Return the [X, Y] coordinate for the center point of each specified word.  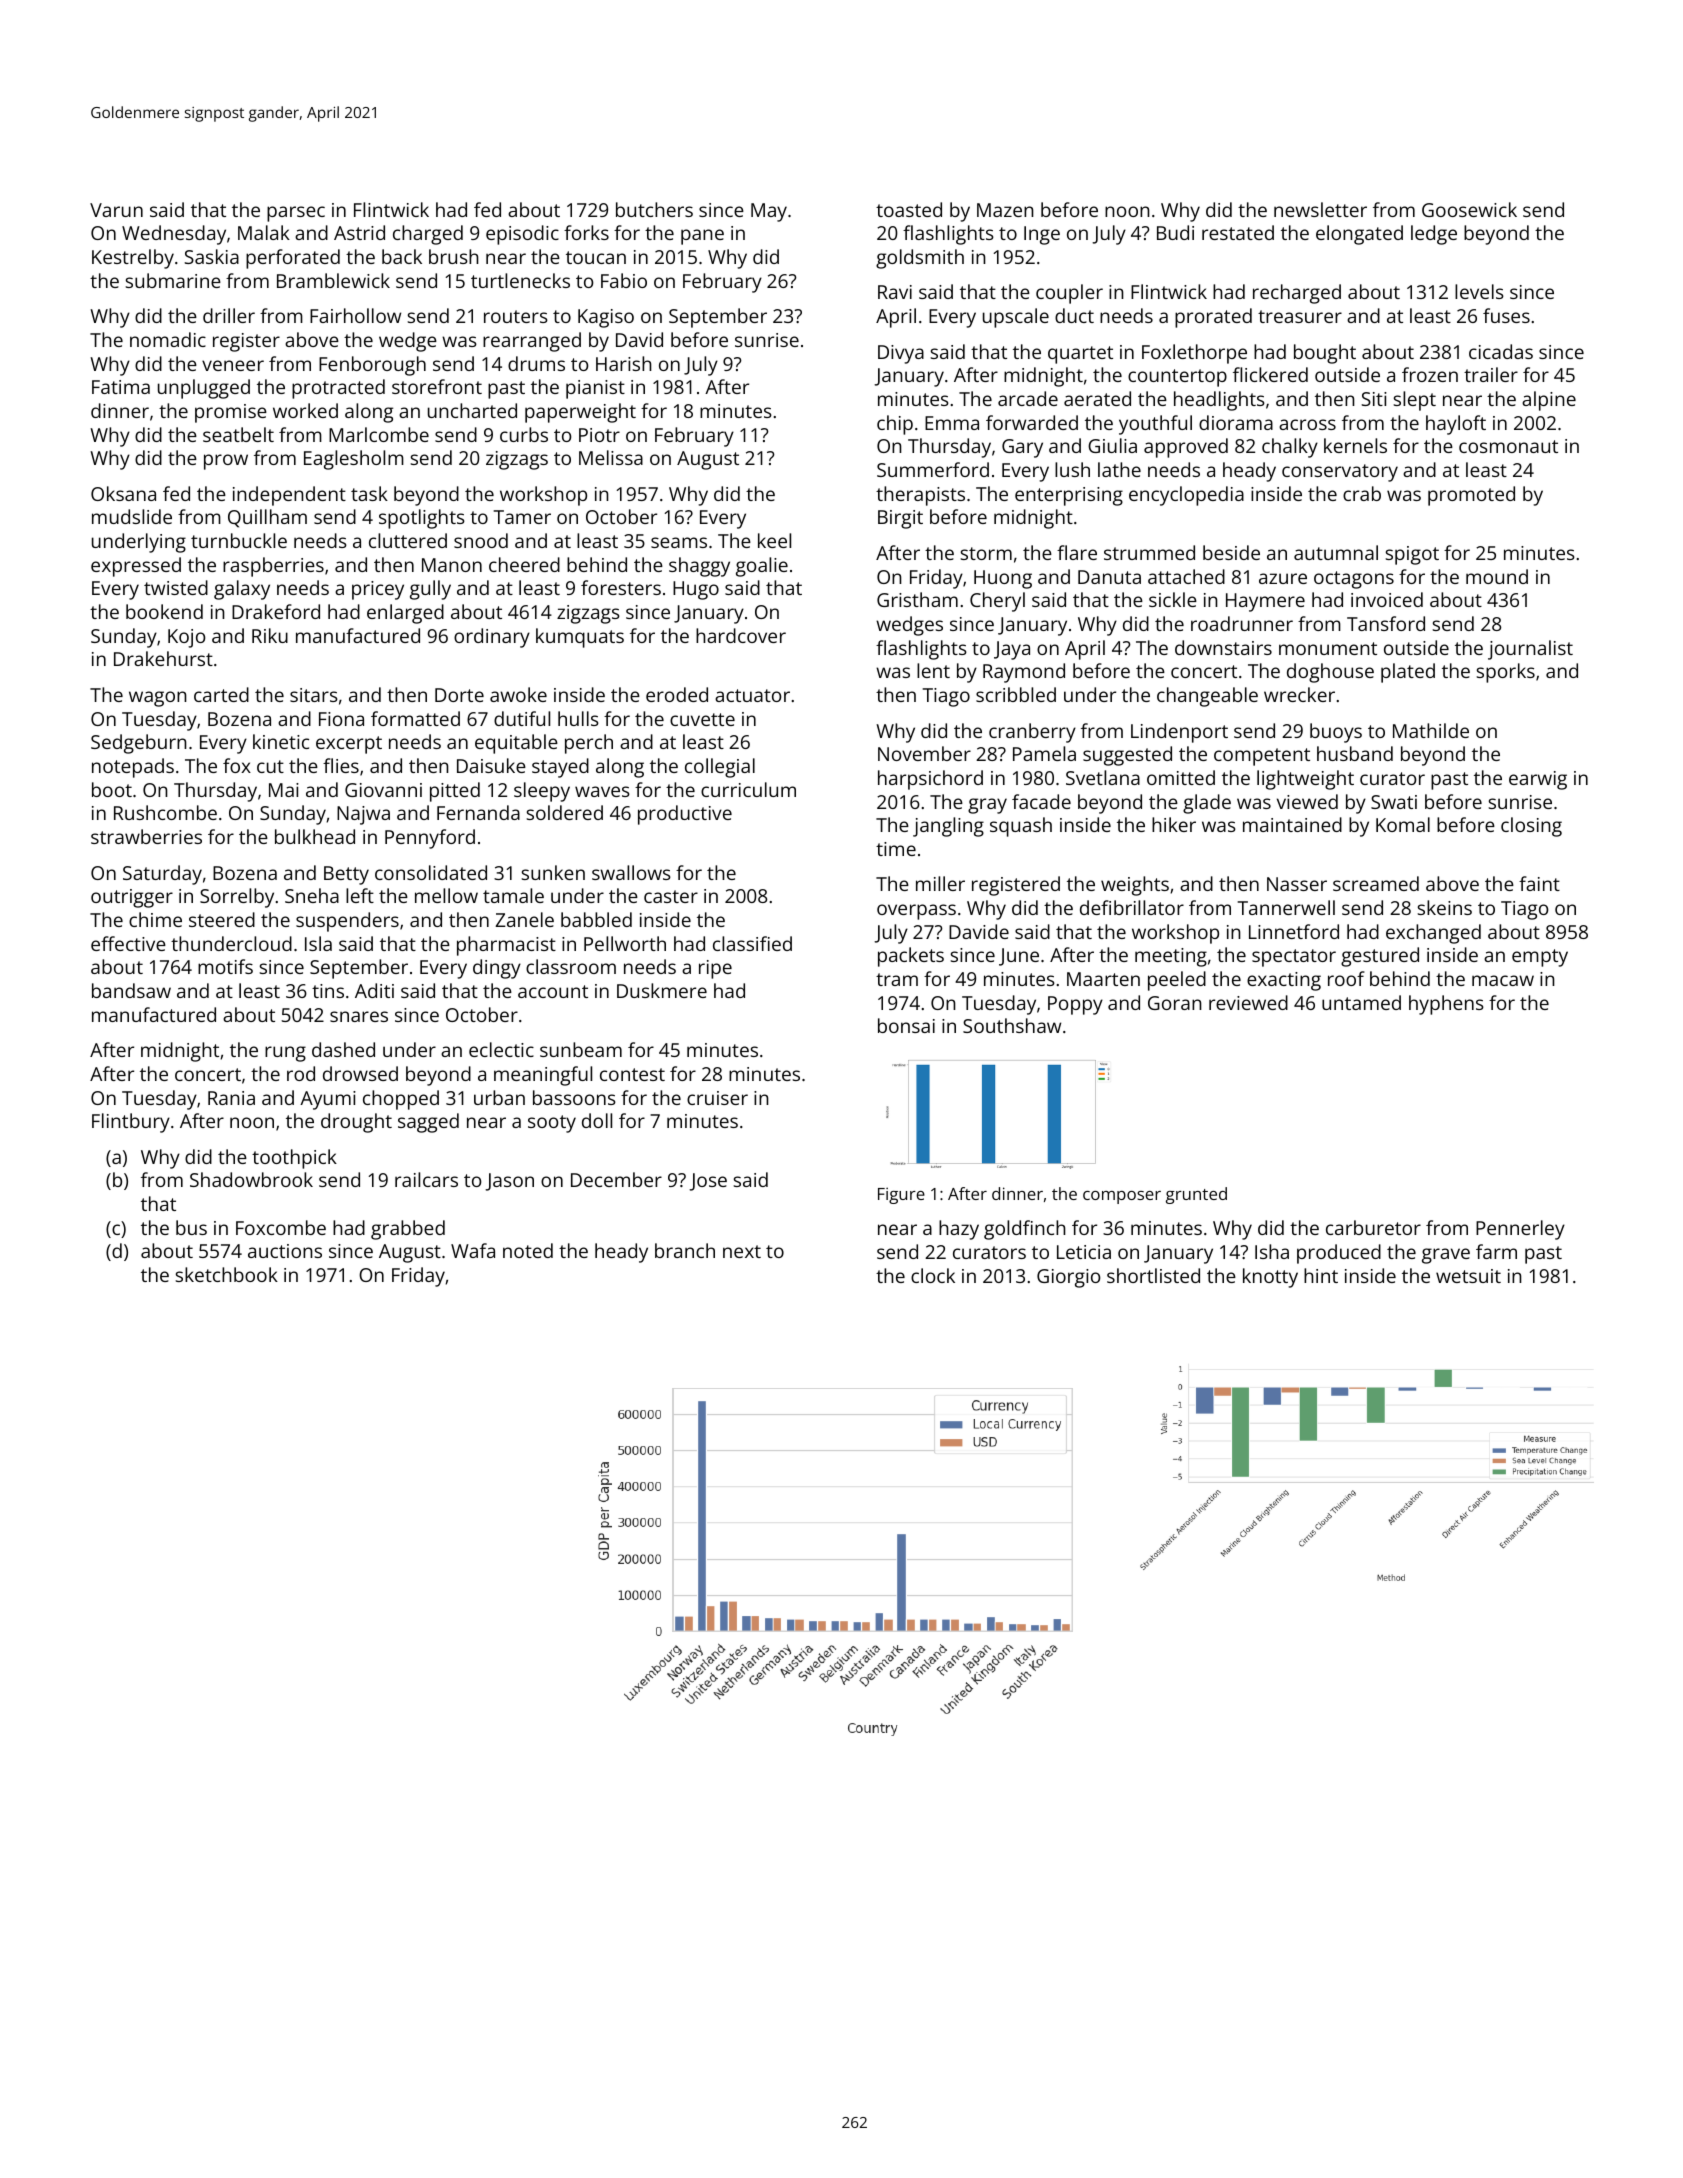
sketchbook [227, 1274]
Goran [1175, 1003]
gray [987, 806]
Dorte [459, 695]
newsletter [1320, 209]
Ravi [895, 292]
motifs [225, 966]
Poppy [1075, 1005]
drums [536, 363]
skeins [1445, 907]
